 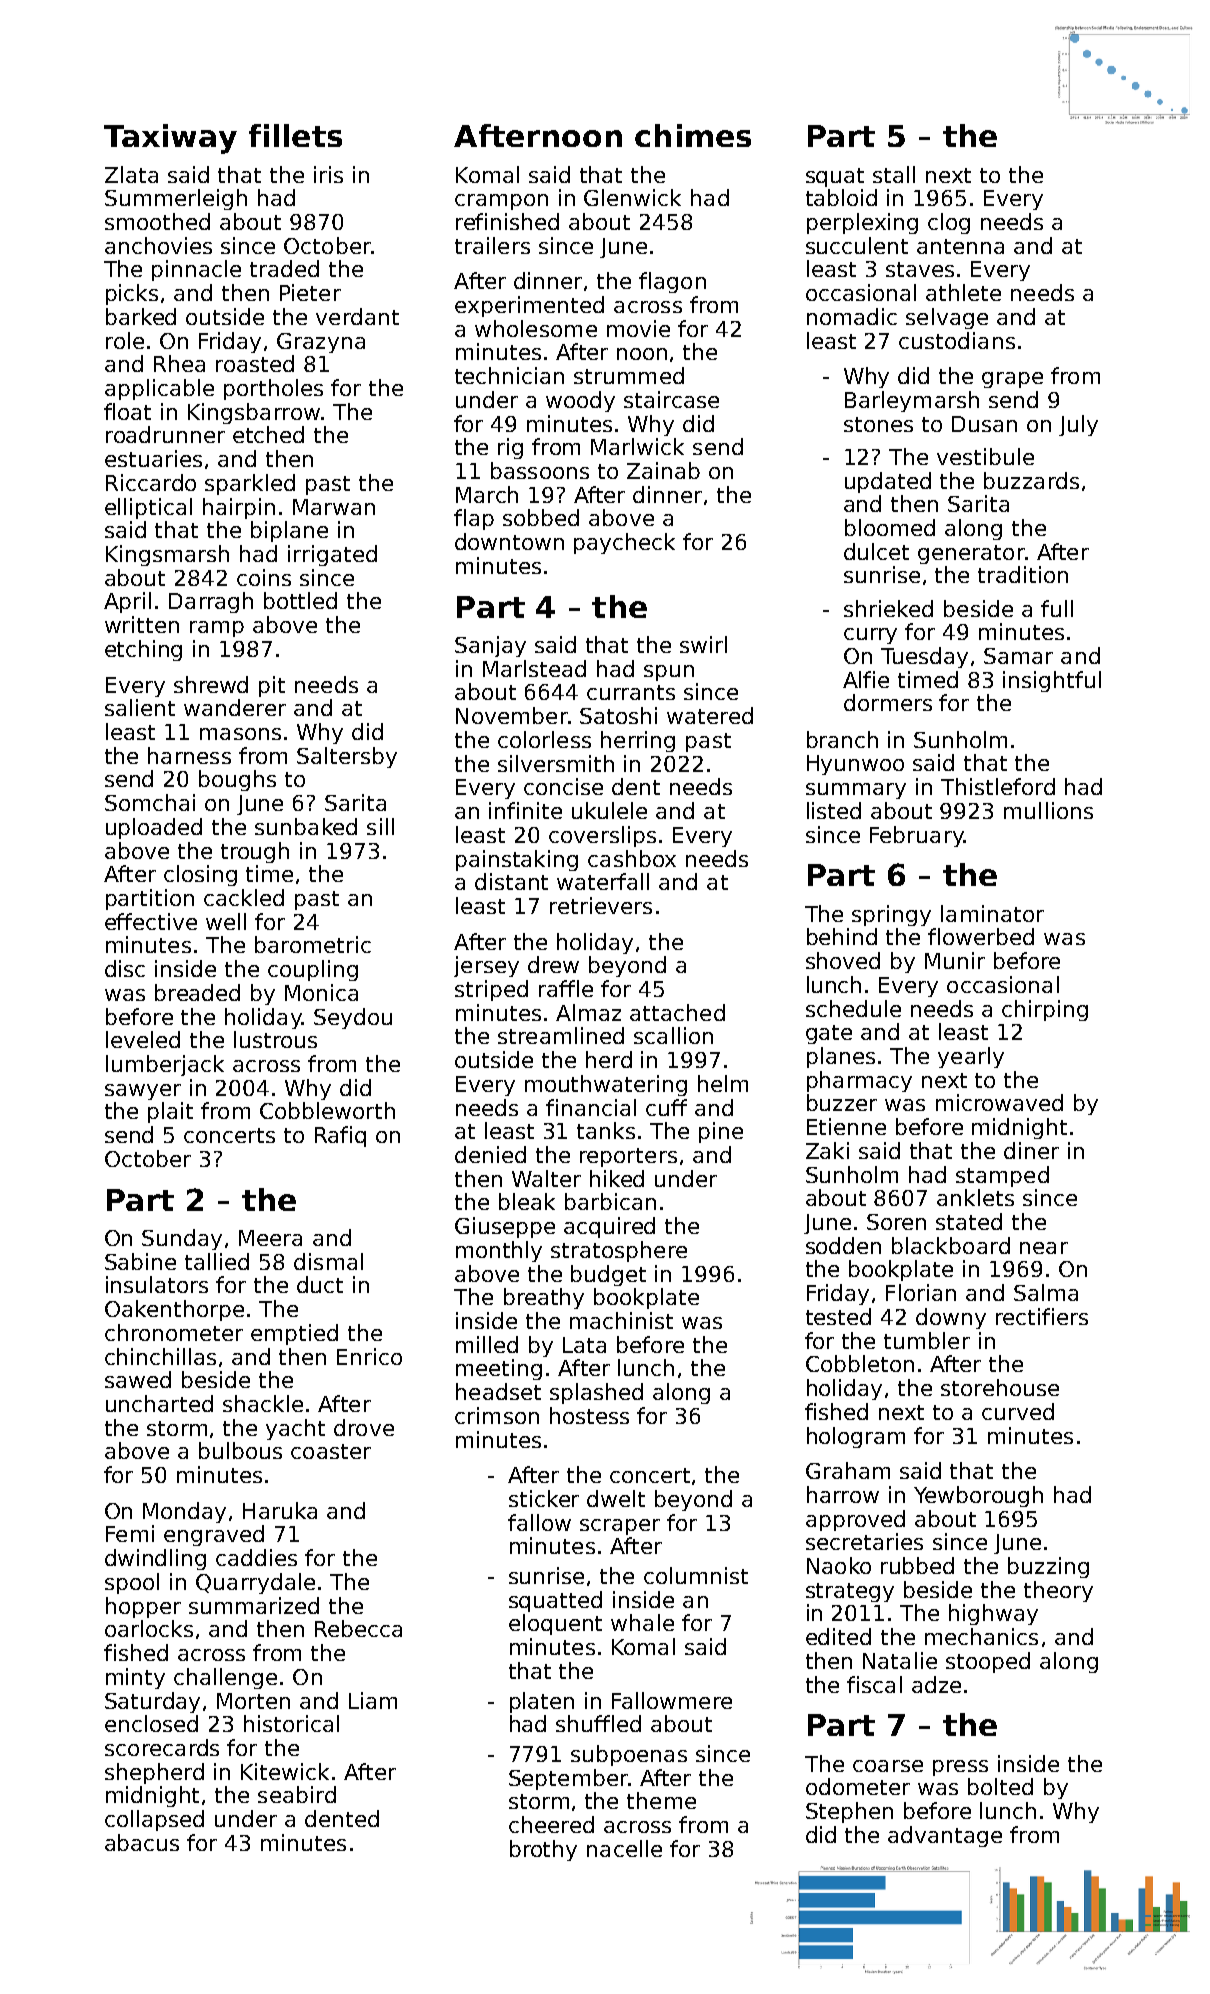 I want to click on cashbox, so click(x=632, y=858).
